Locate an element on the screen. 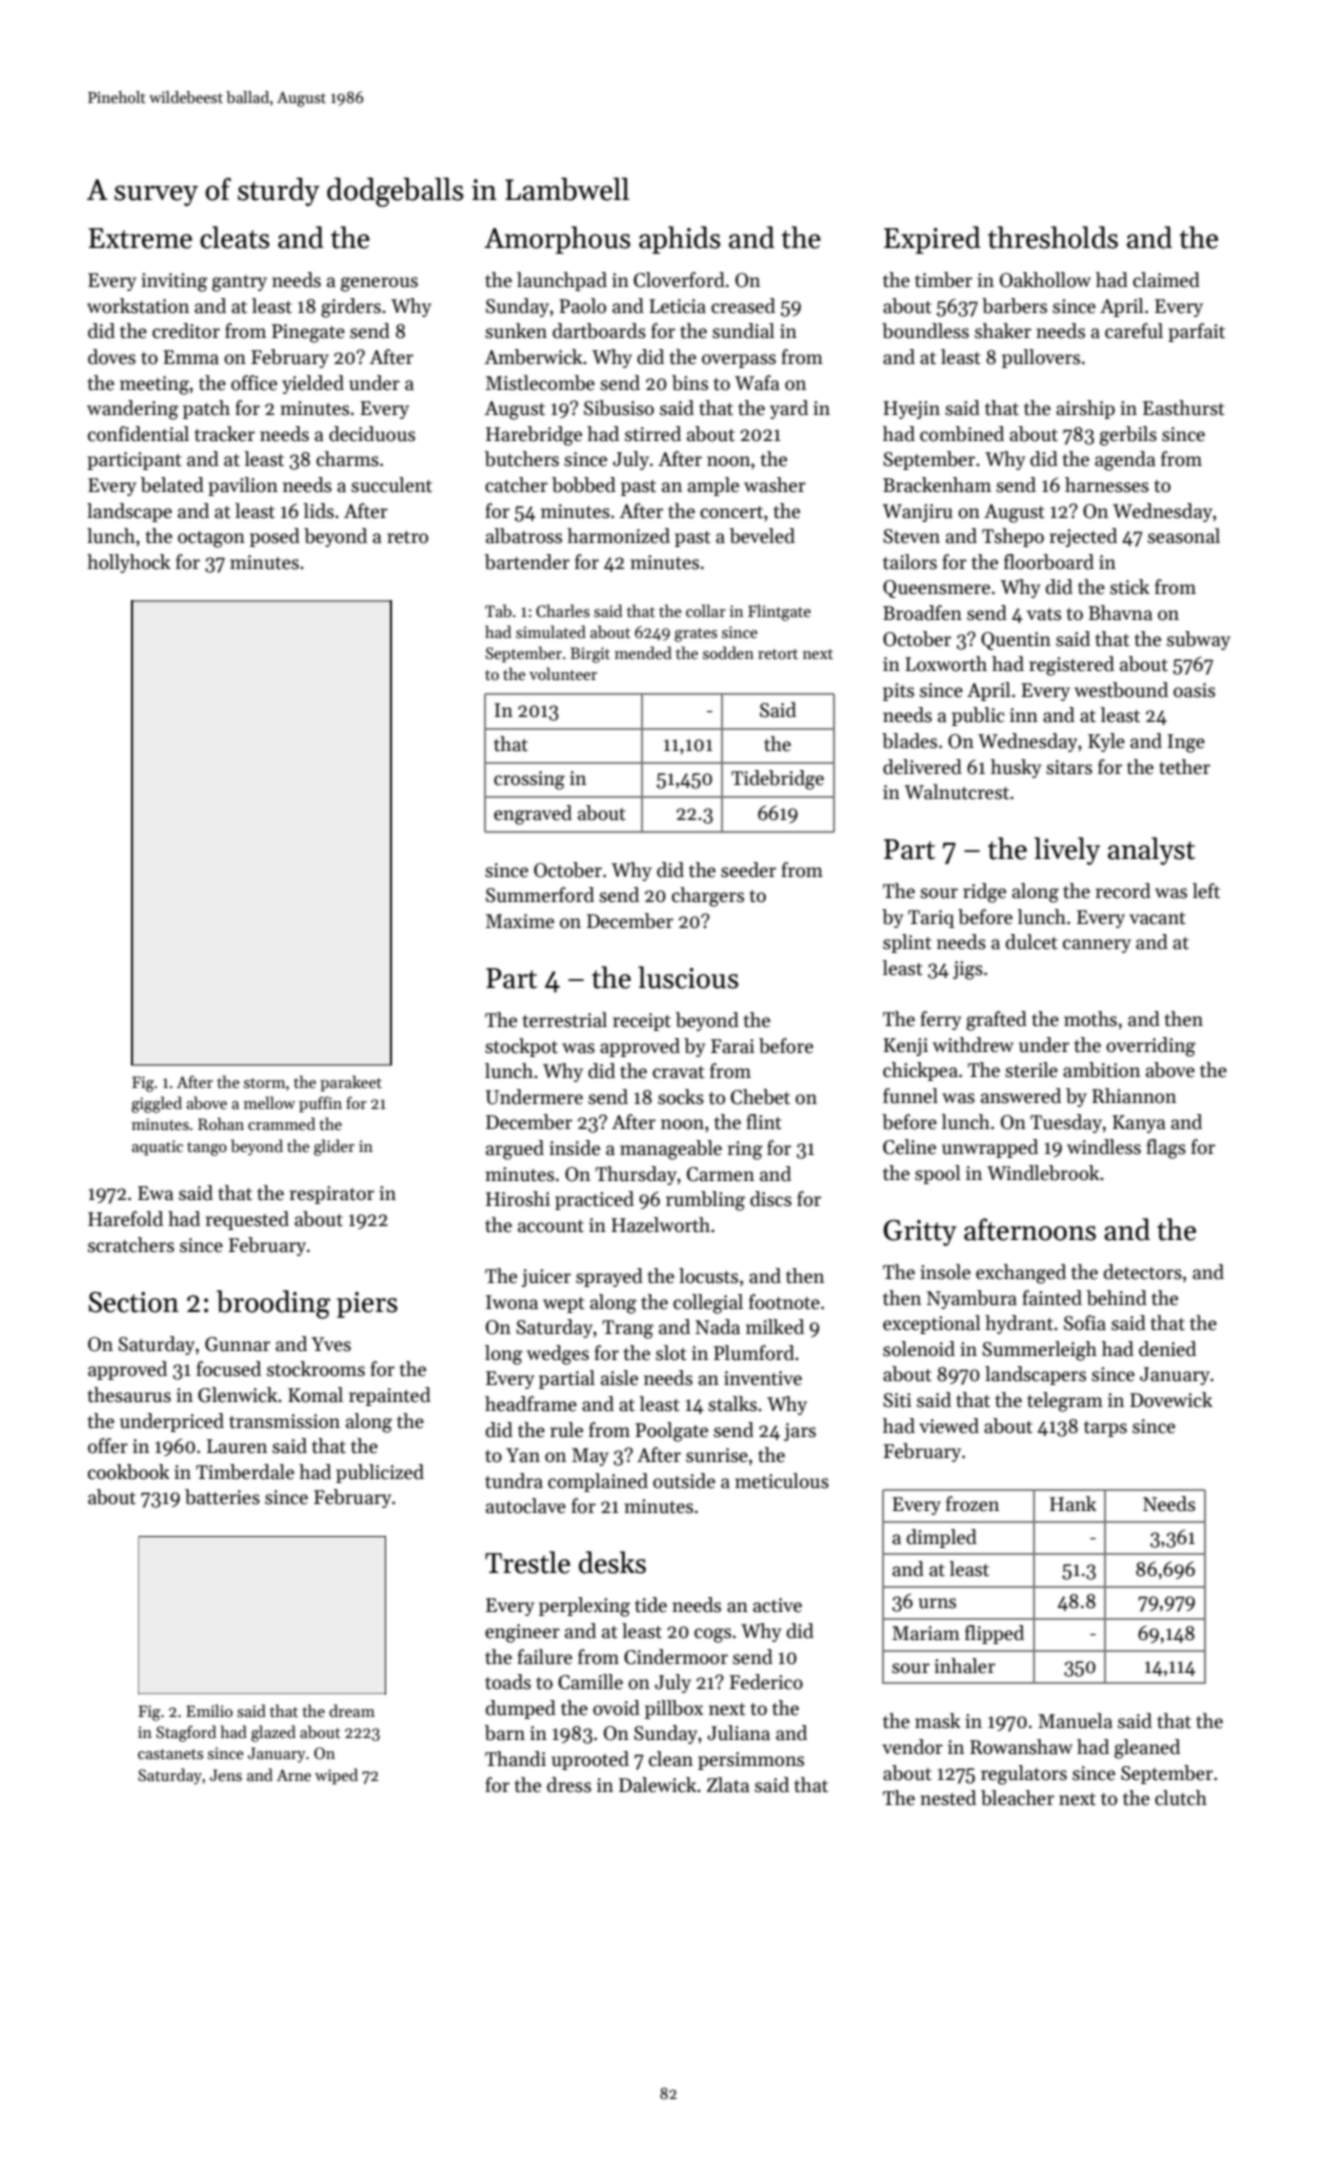 This screenshot has height=2172, width=1319. dress is located at coordinates (569, 1785).
